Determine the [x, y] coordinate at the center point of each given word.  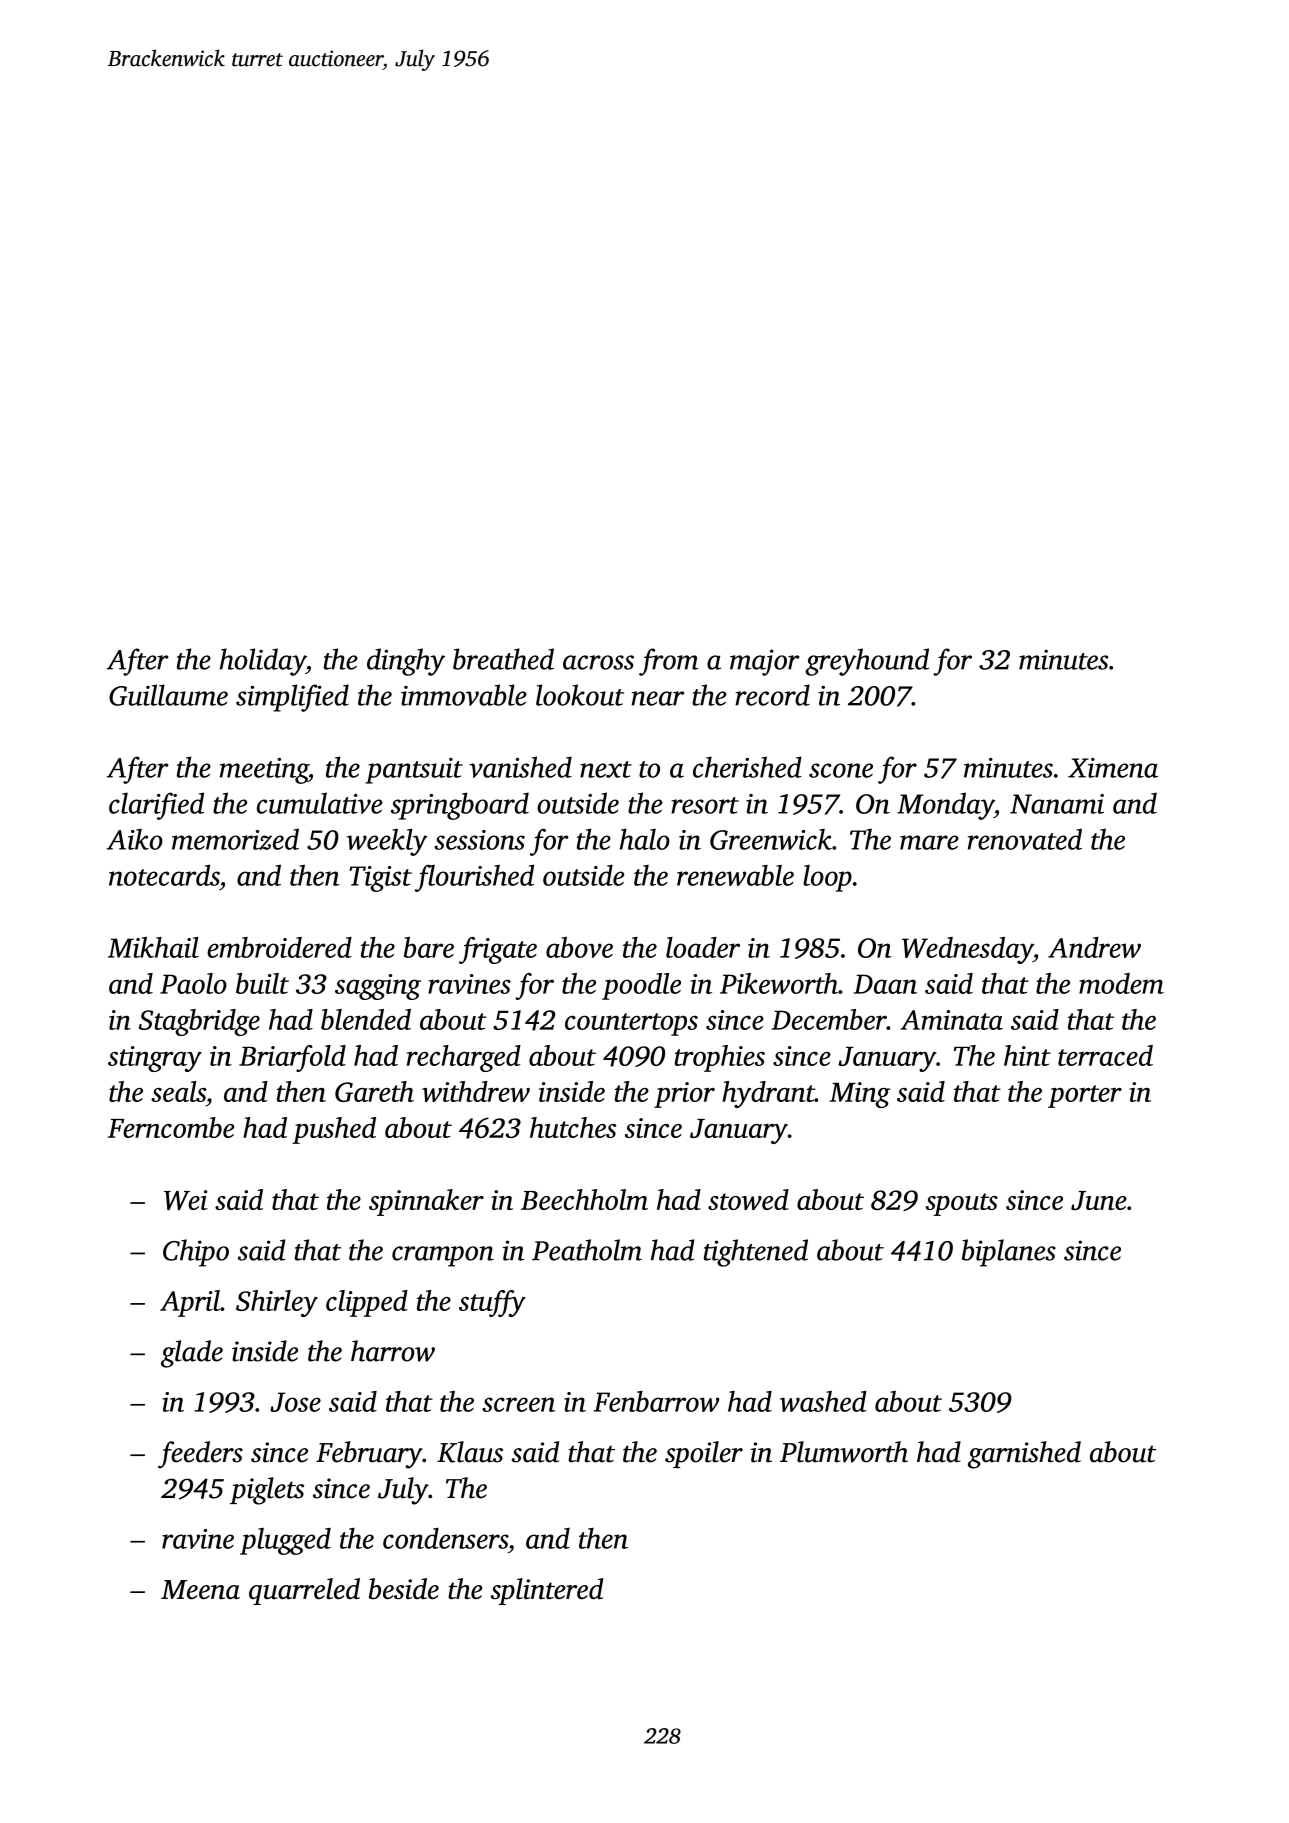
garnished [1024, 1455]
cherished [747, 767]
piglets [267, 1491]
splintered [547, 1591]
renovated [1025, 839]
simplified [292, 698]
